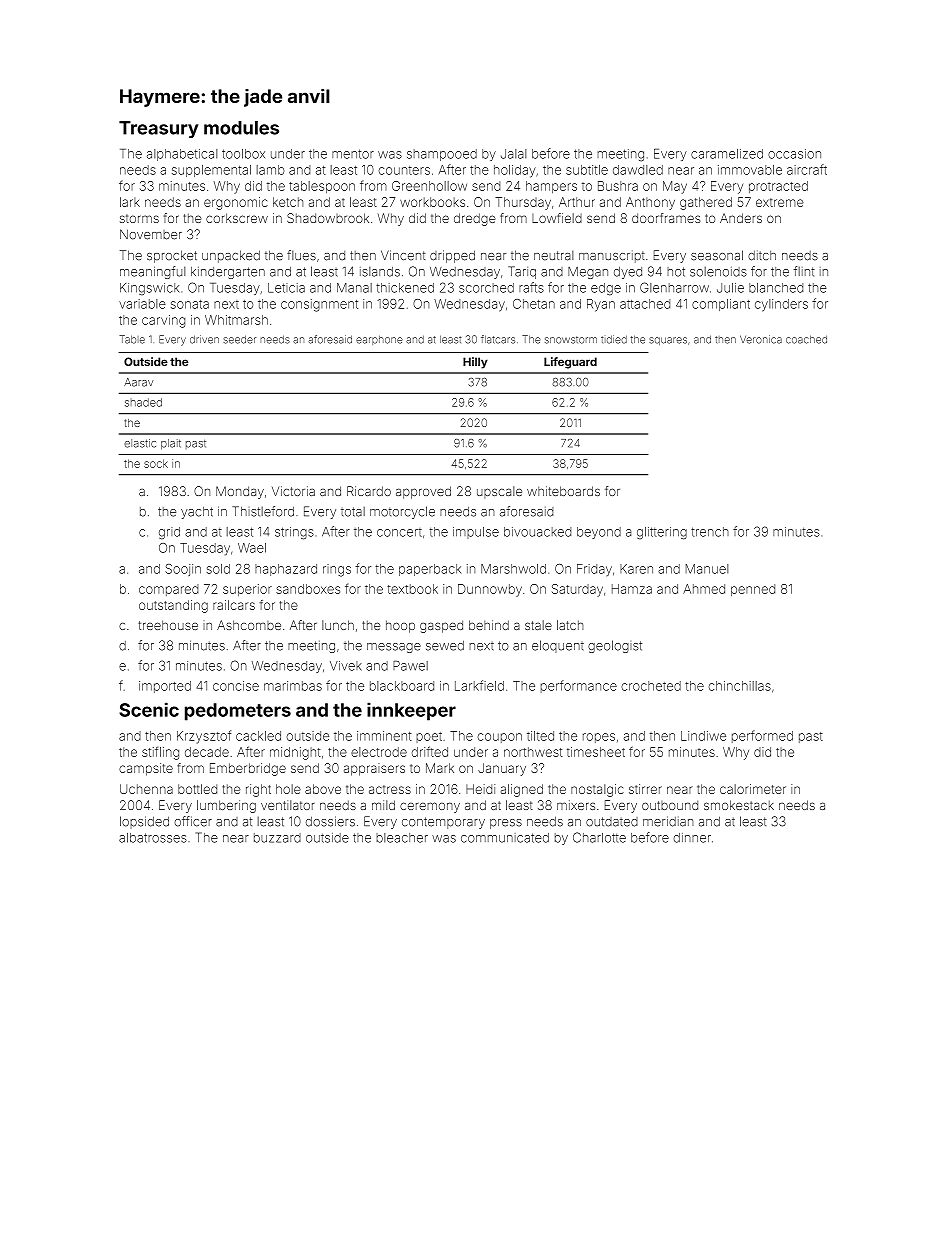 The image size is (952, 1233). I want to click on modules, so click(241, 128).
